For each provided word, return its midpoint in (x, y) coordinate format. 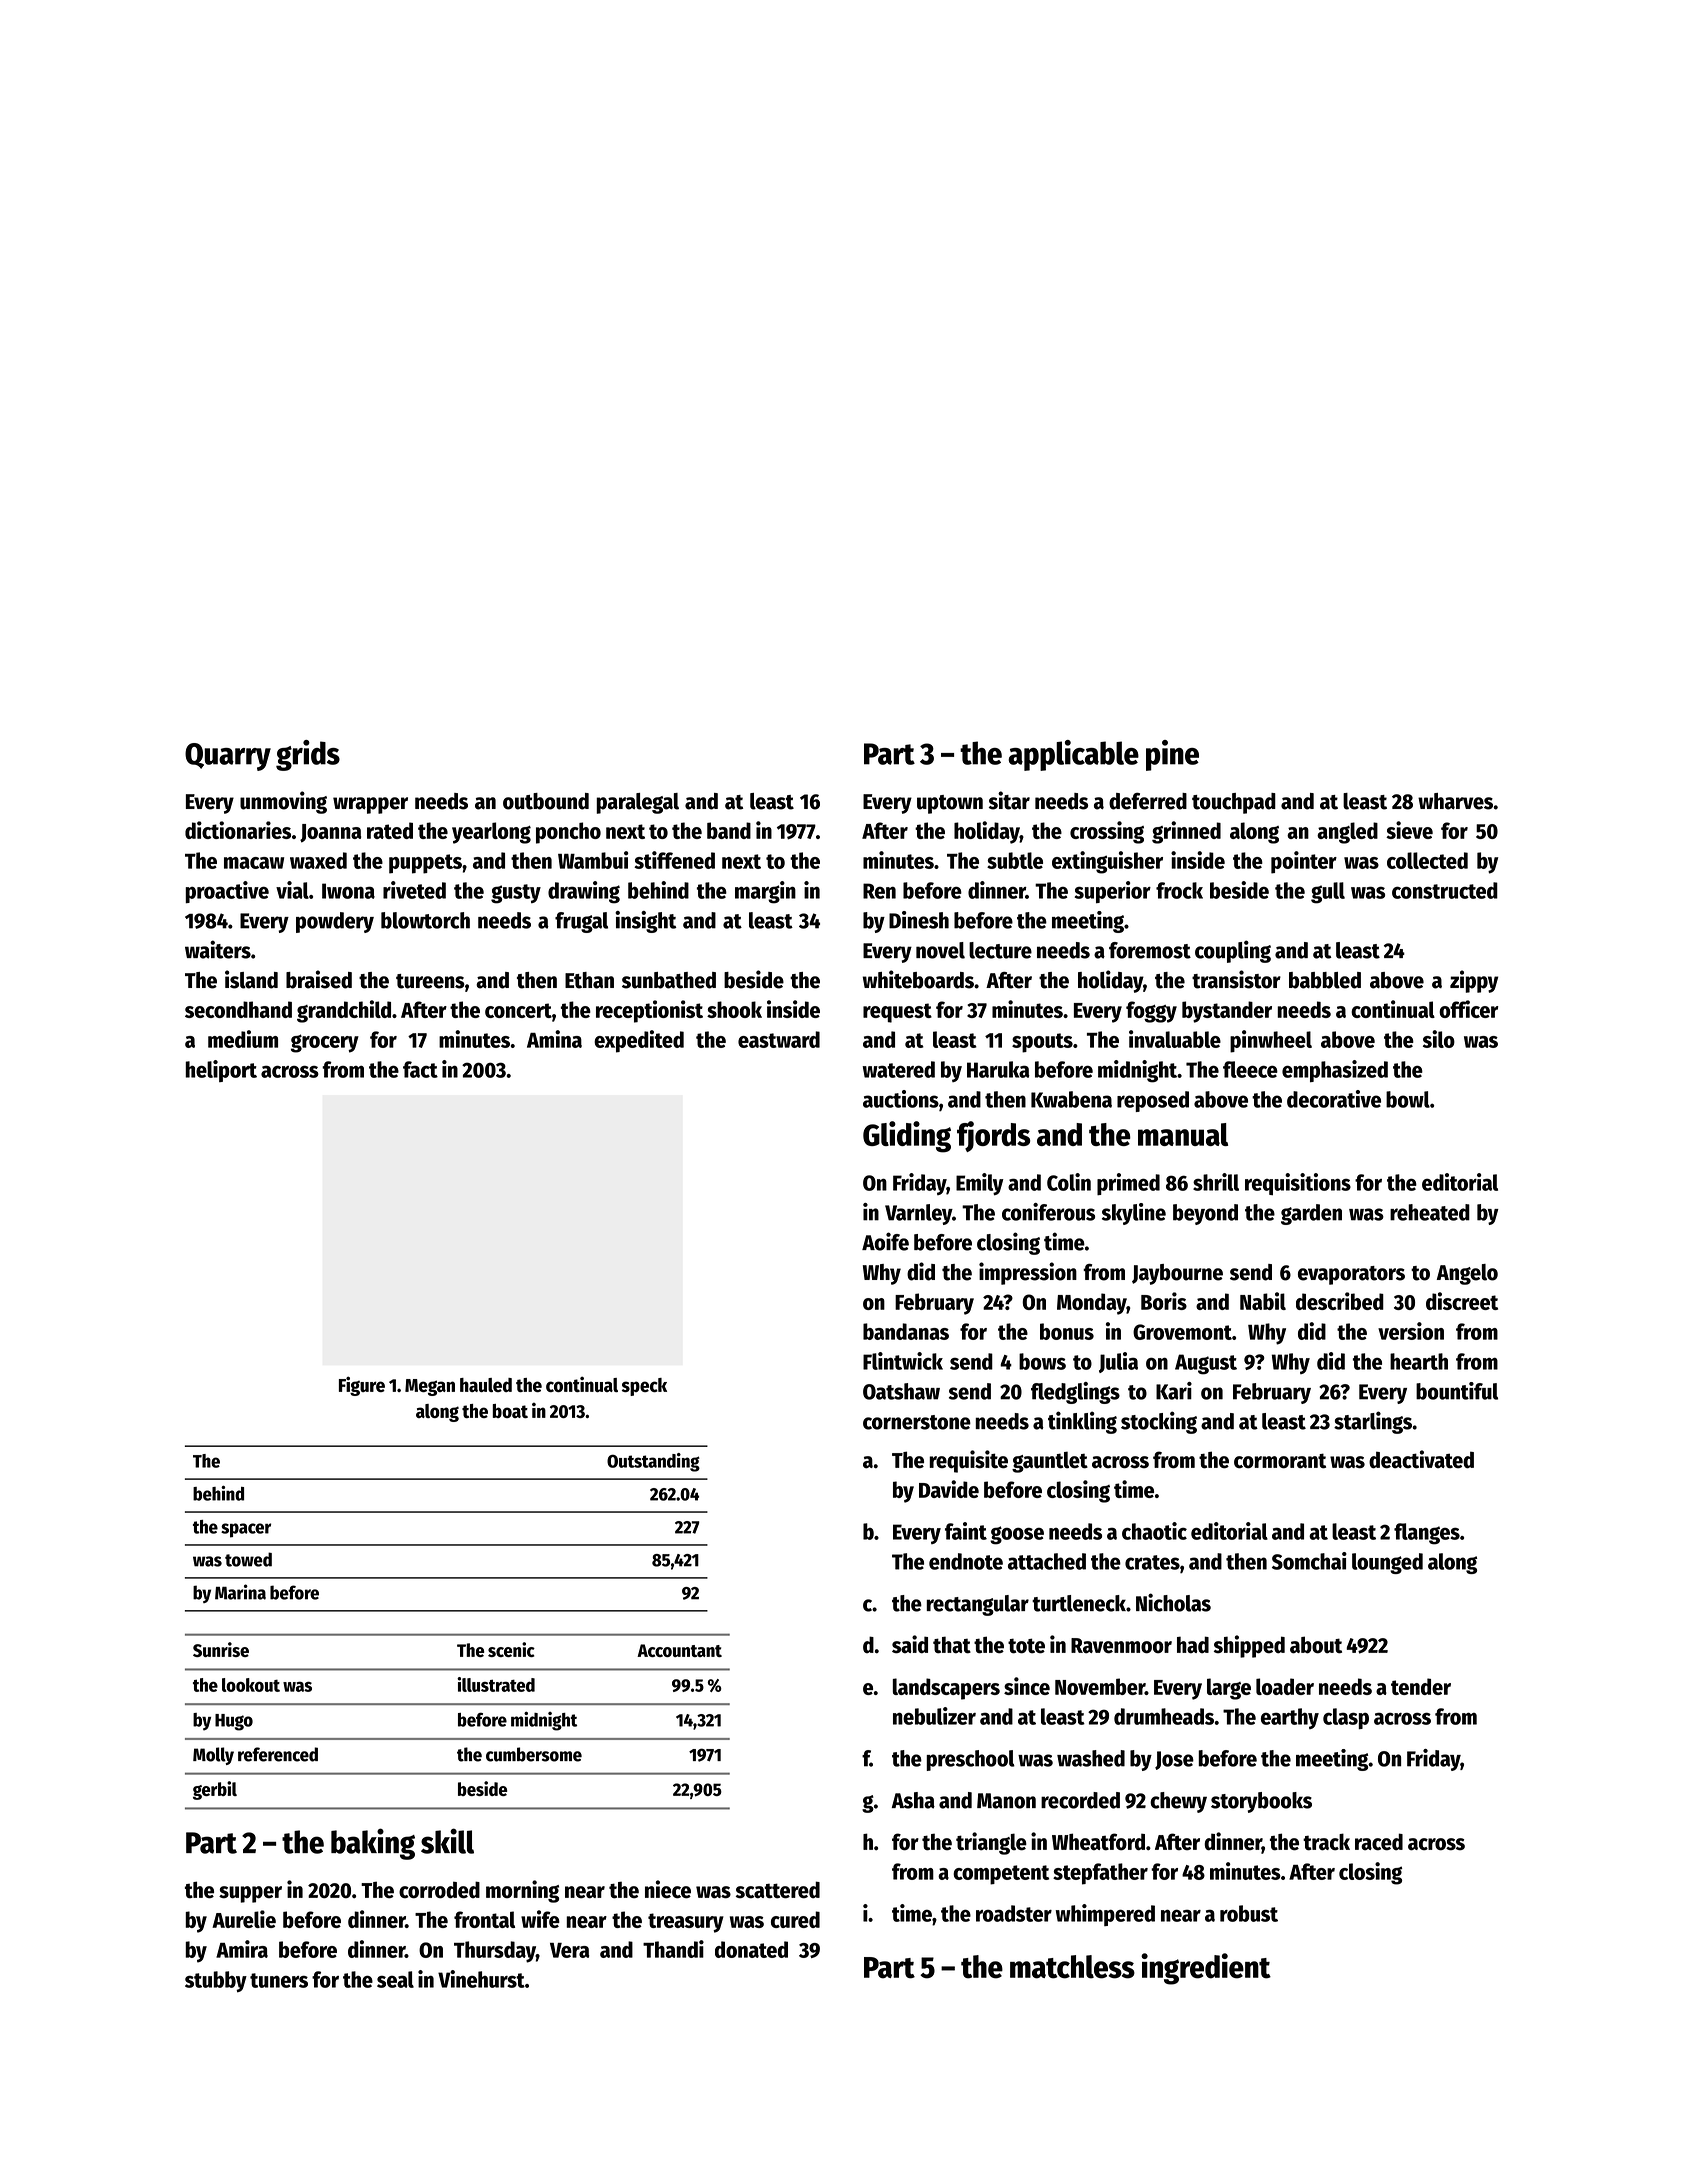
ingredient (1206, 1969)
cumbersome (534, 1754)
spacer (246, 1530)
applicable (1073, 755)
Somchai (1309, 1561)
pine (1172, 755)
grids (308, 755)
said (910, 1644)
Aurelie (244, 1919)
